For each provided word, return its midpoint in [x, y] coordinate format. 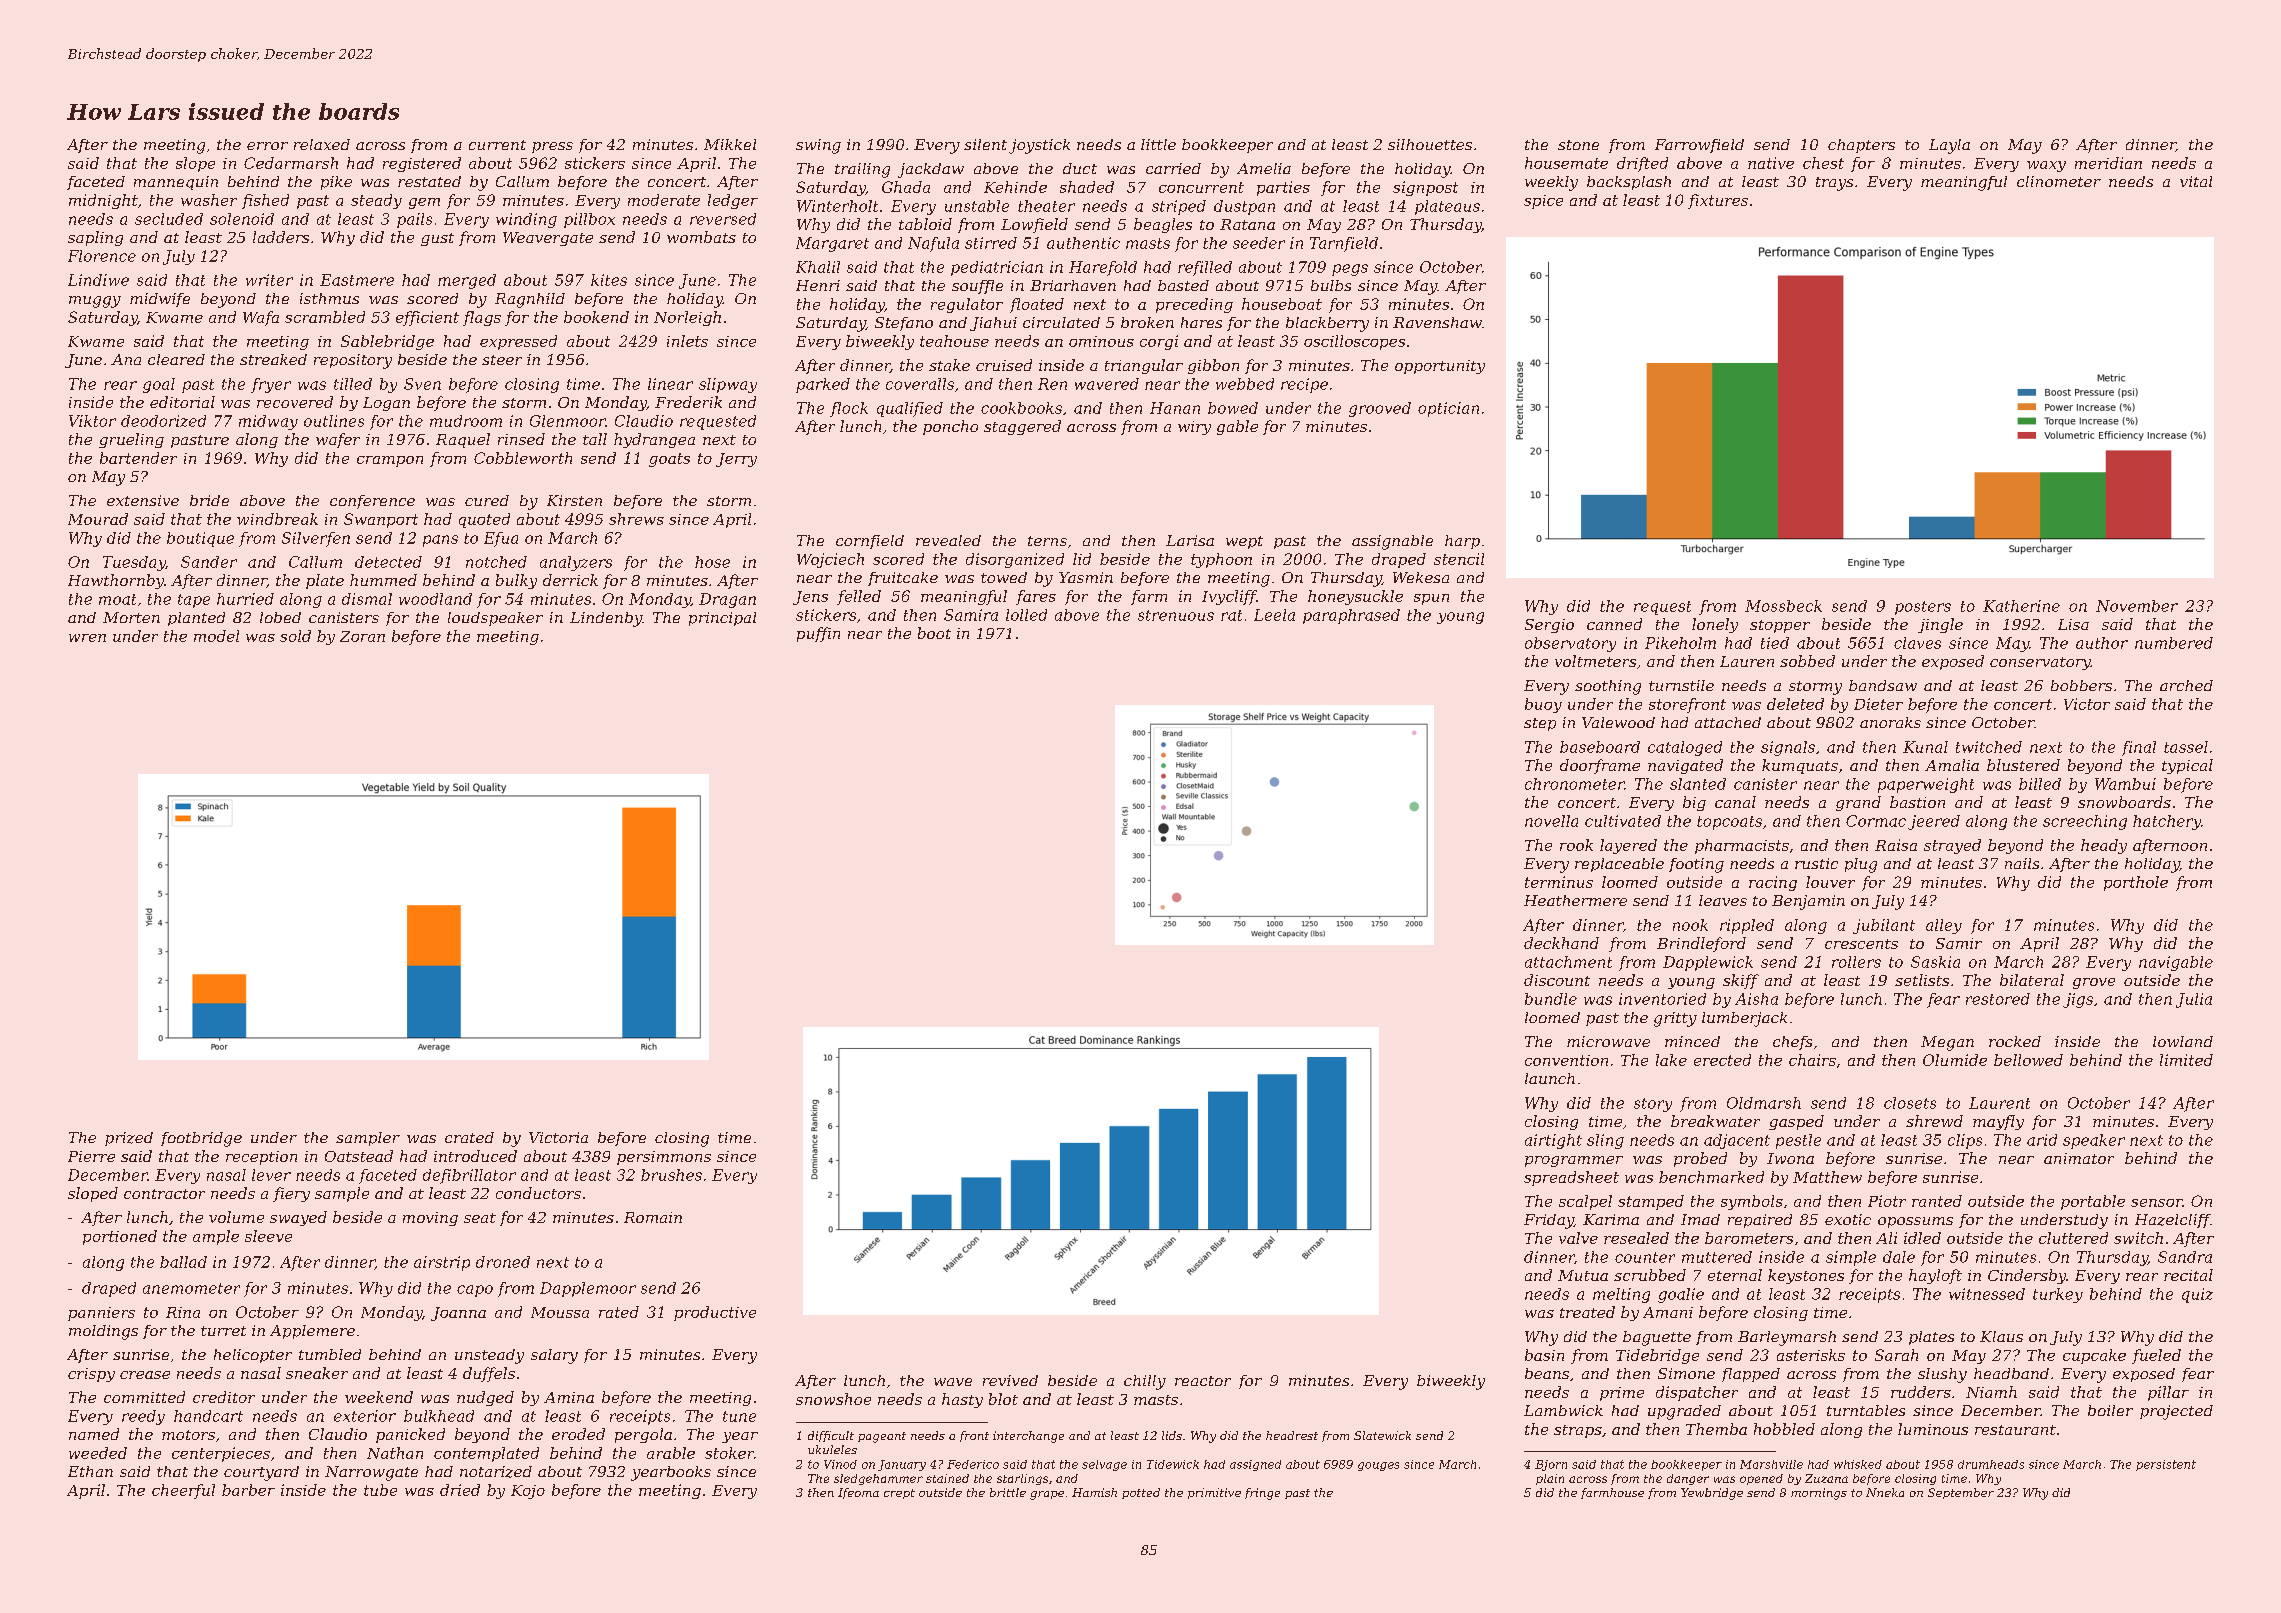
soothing [1608, 687]
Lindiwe [98, 280]
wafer [338, 440]
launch [1550, 1078]
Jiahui [993, 324]
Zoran [362, 636]
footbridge [201, 1139]
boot [934, 633]
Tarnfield [1344, 244]
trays [1834, 184]
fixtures [1718, 201]
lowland [2183, 1041]
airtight [1553, 1141]
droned [503, 1262]
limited [2186, 1060]
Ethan [90, 1471]
